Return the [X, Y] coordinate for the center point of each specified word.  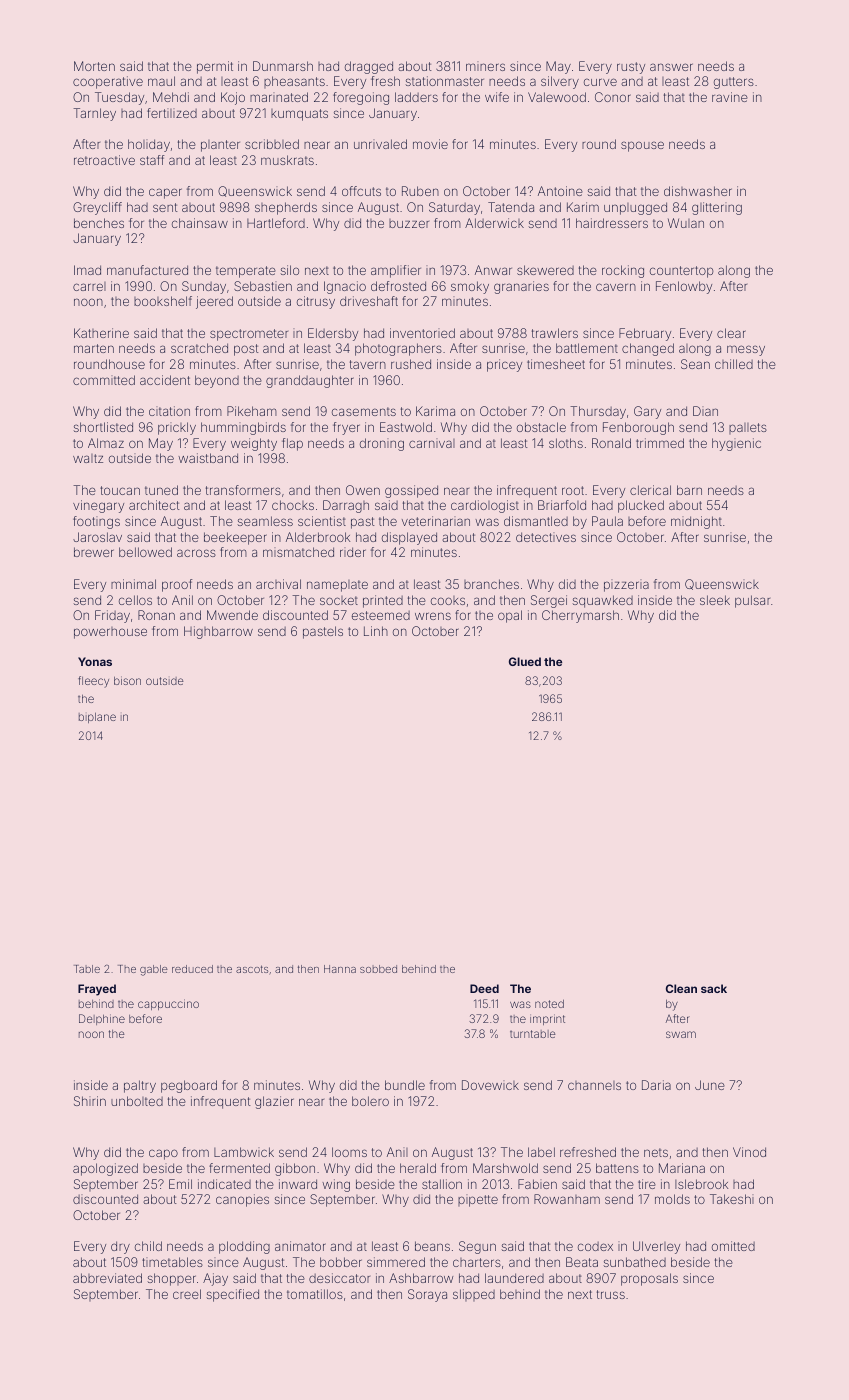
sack [714, 988]
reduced [192, 969]
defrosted [398, 286]
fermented [239, 1168]
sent [165, 207]
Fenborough [638, 428]
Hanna [340, 969]
